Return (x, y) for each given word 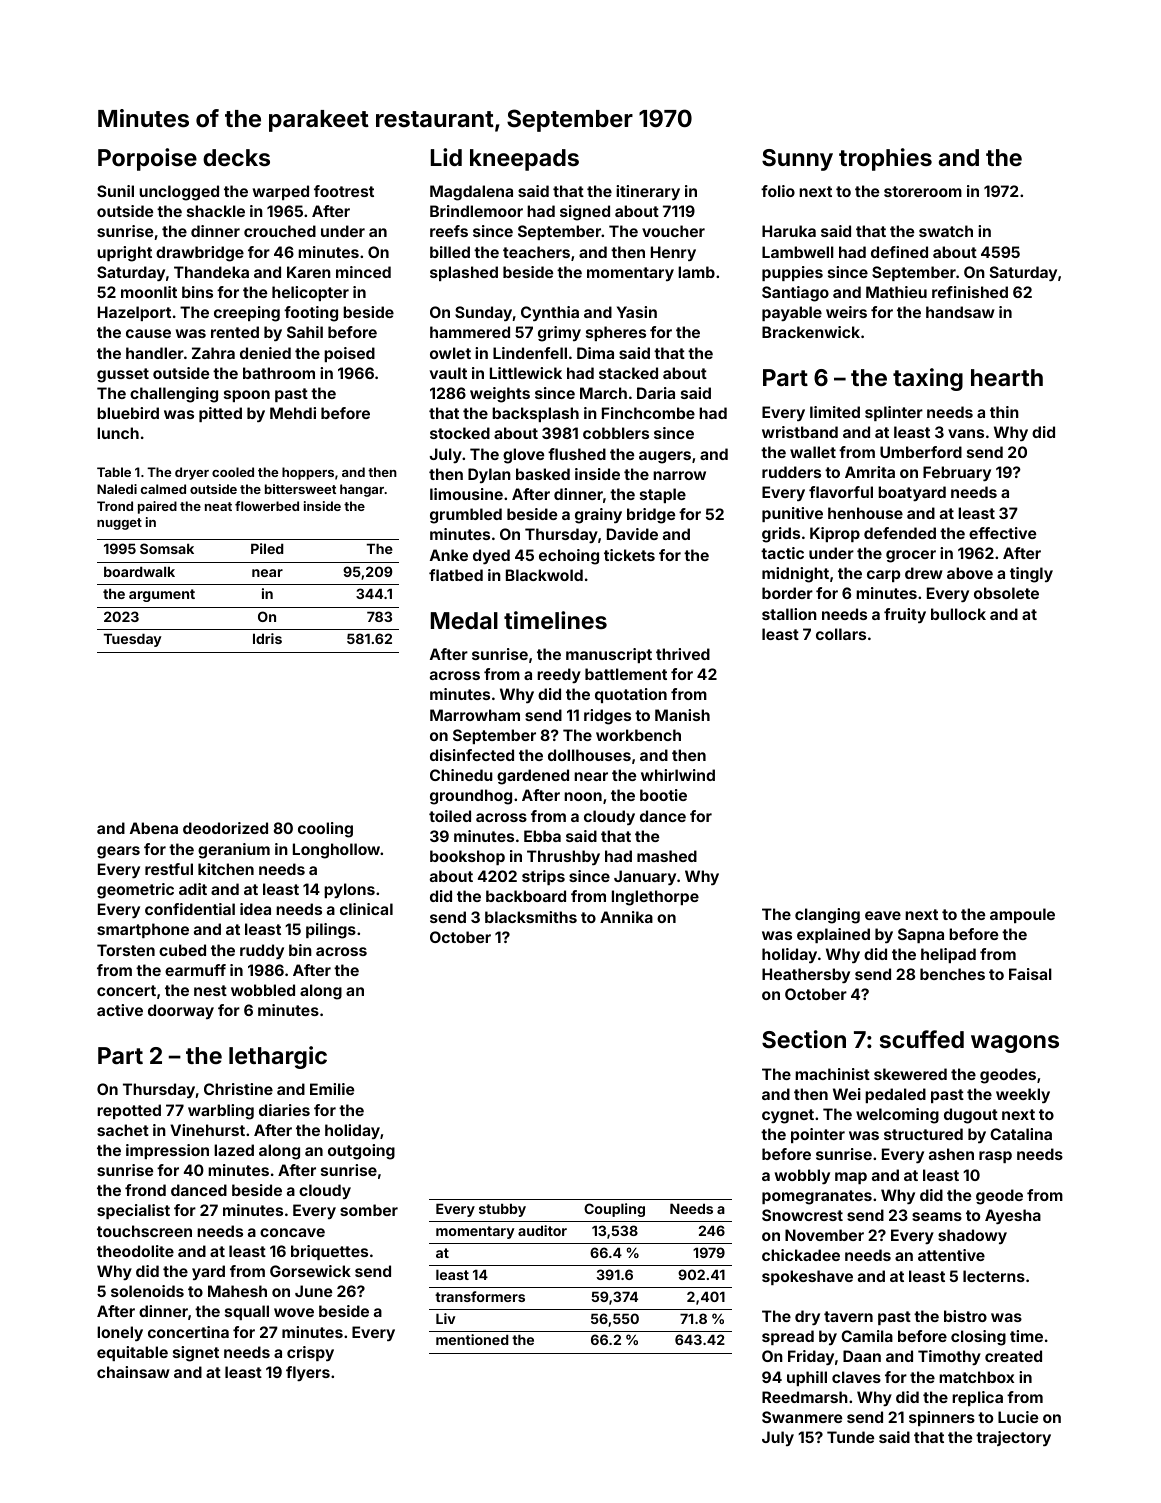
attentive (951, 1255)
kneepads (524, 160)
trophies (885, 159)
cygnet (788, 1116)
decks (236, 157)
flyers (308, 1373)
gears (118, 852)
